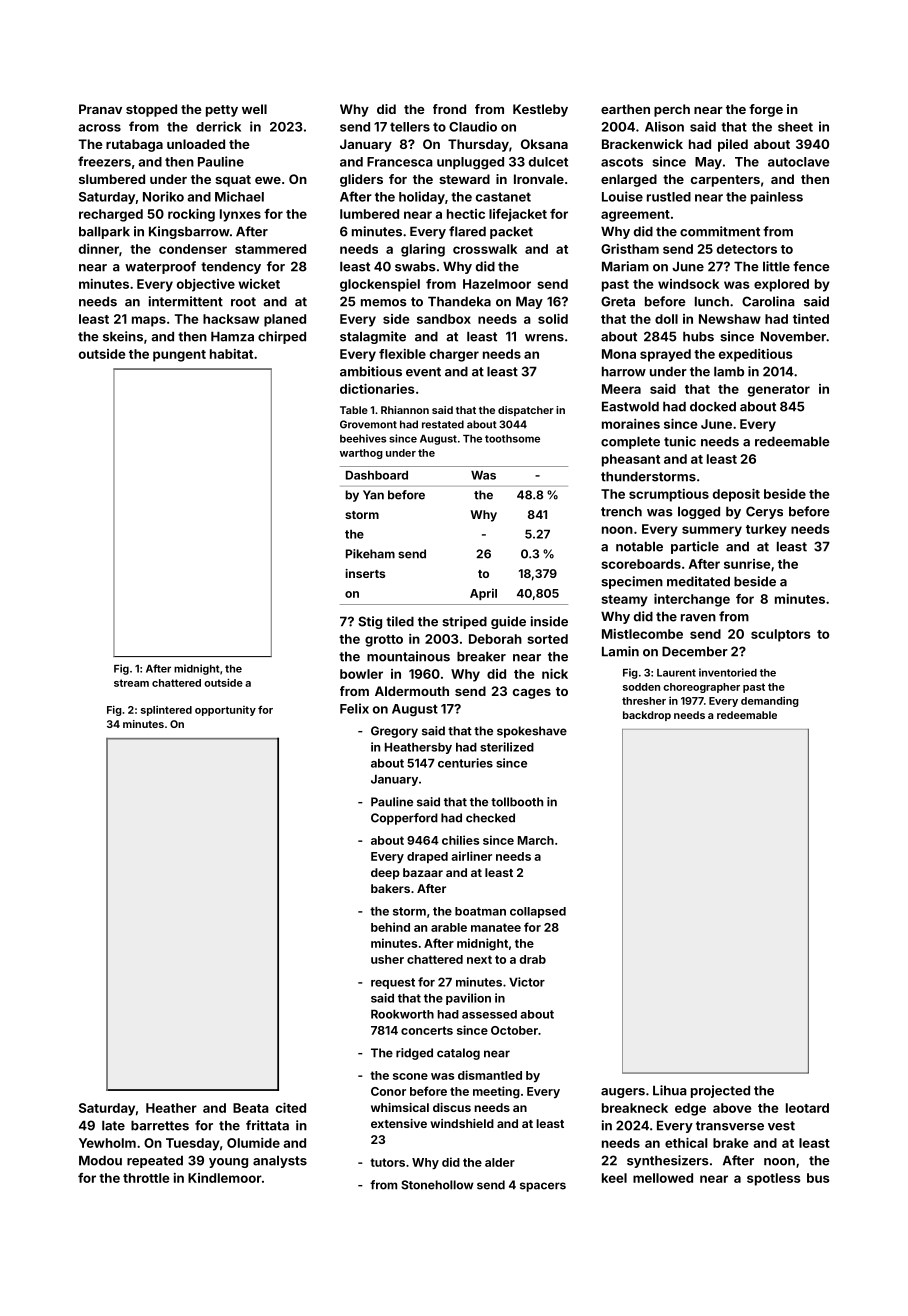 This page has width=908, height=1316. Describe the element at coordinates (770, 701) in the page. I see `demanding` at that location.
